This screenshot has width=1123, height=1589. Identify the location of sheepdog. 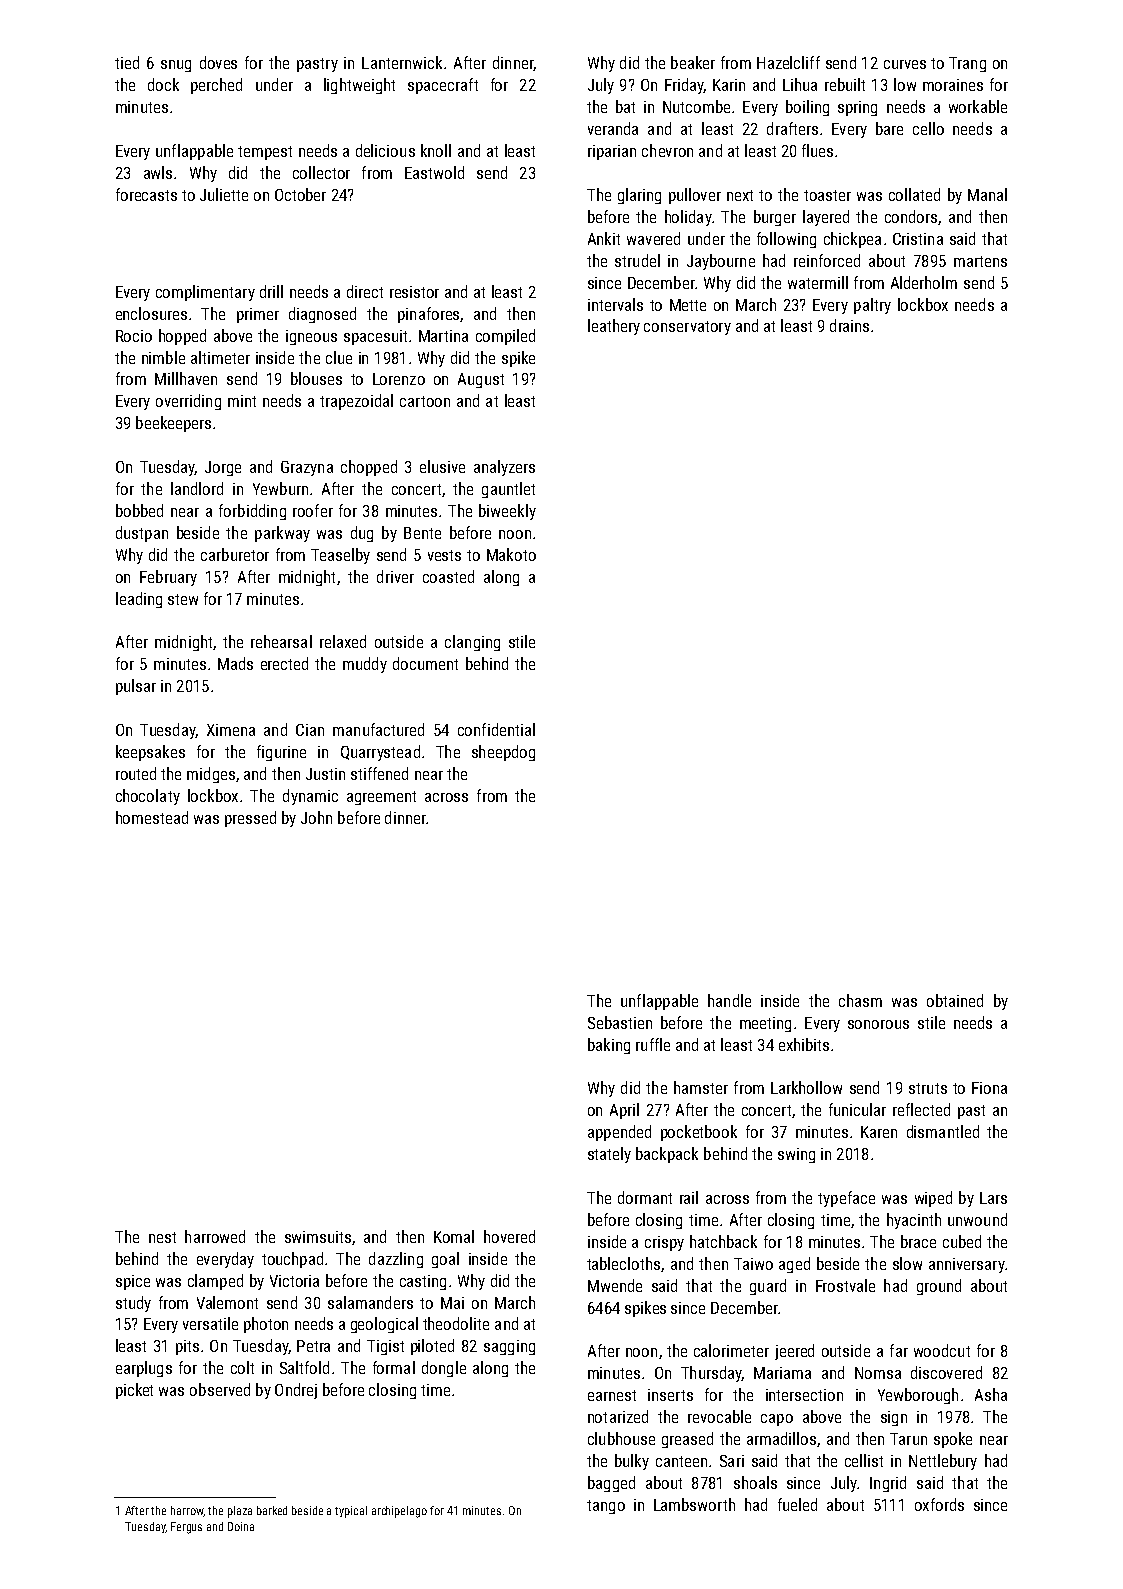
(503, 753).
